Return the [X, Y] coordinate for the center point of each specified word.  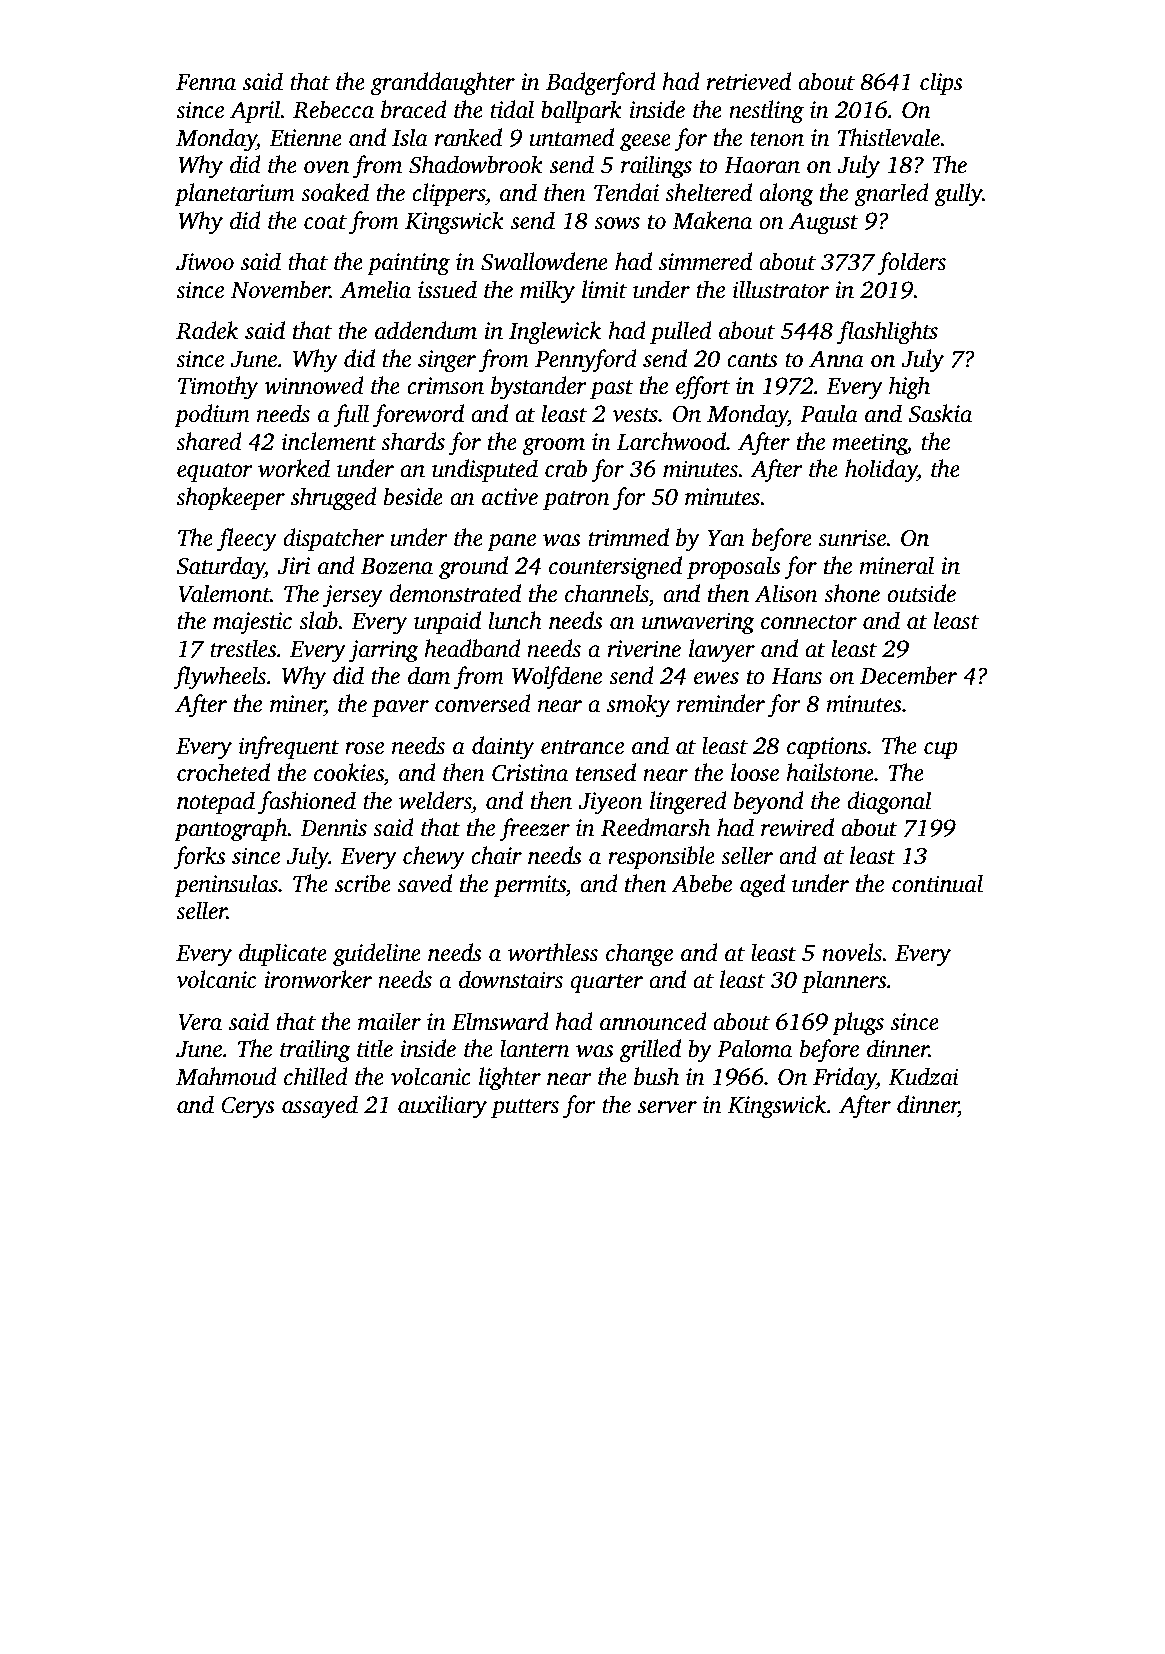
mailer [389, 1021]
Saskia [940, 413]
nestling [766, 112]
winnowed [314, 385]
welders [435, 800]
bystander [539, 388]
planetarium [234, 194]
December [908, 675]
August [824, 223]
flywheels [219, 678]
